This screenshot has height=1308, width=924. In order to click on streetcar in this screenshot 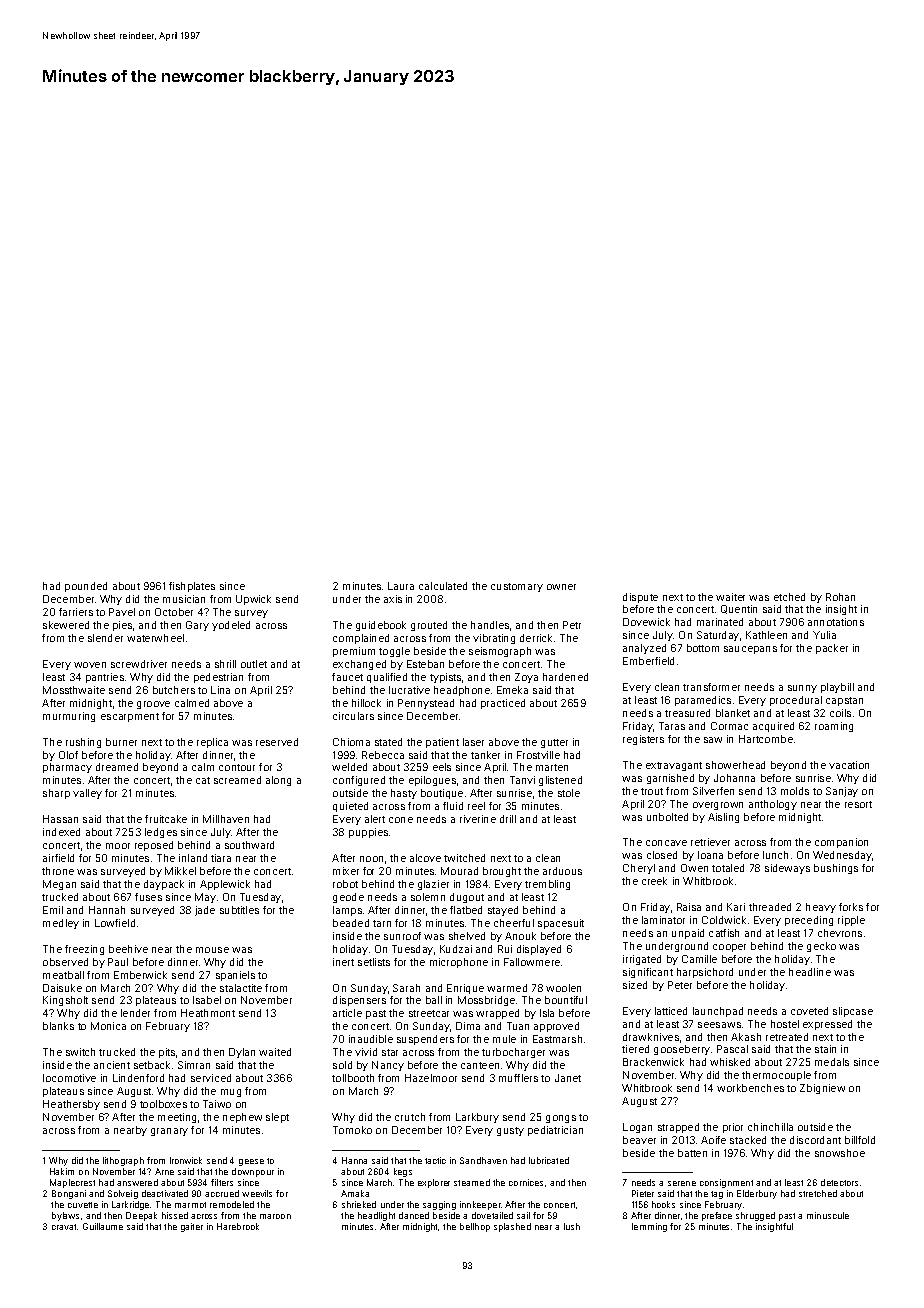, I will do `click(429, 1013)`.
